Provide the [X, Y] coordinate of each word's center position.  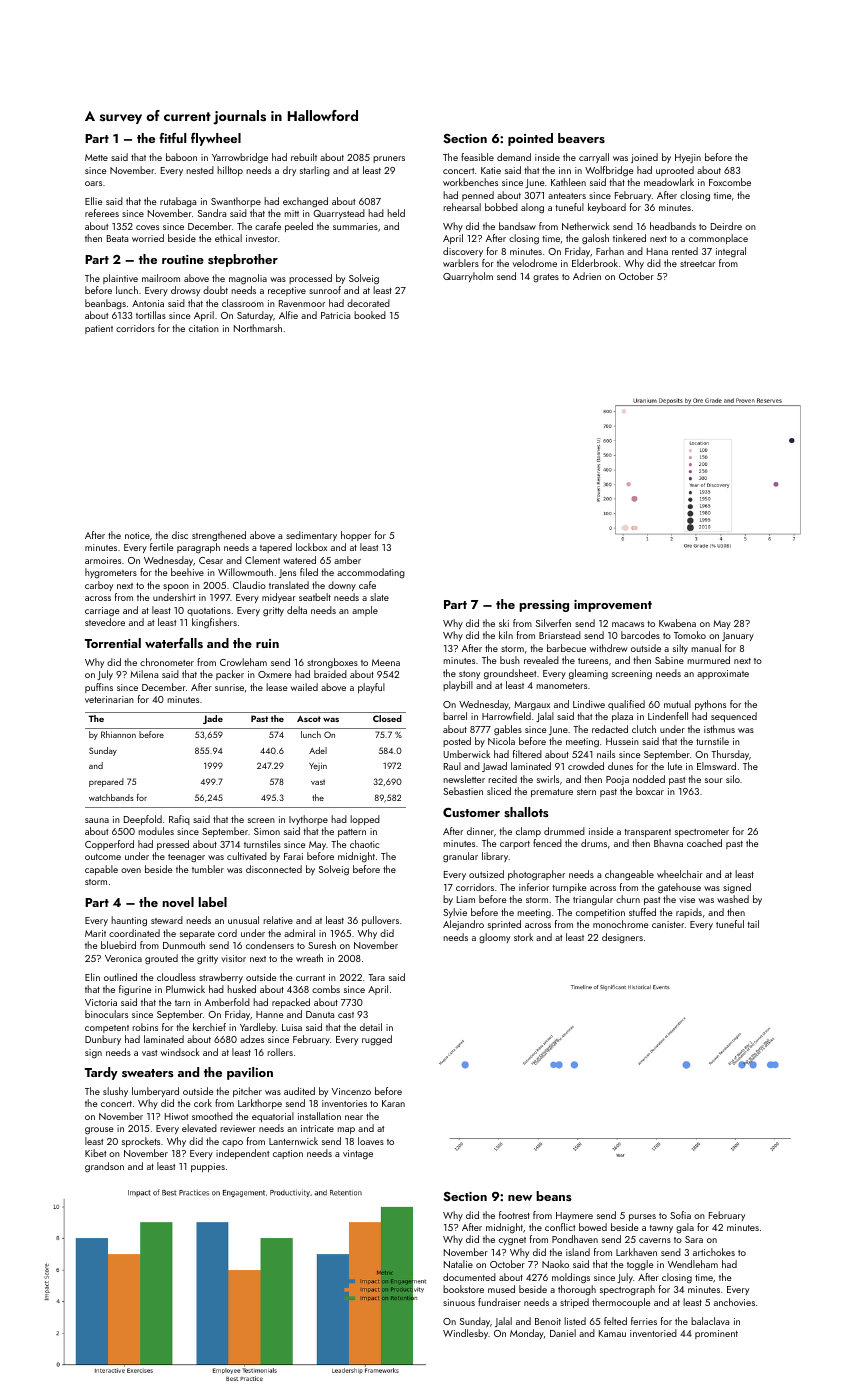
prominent [716, 1334]
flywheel [216, 139]
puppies [208, 1167]
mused [501, 1289]
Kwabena [677, 623]
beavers [581, 138]
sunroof [325, 290]
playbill [458, 686]
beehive [187, 572]
